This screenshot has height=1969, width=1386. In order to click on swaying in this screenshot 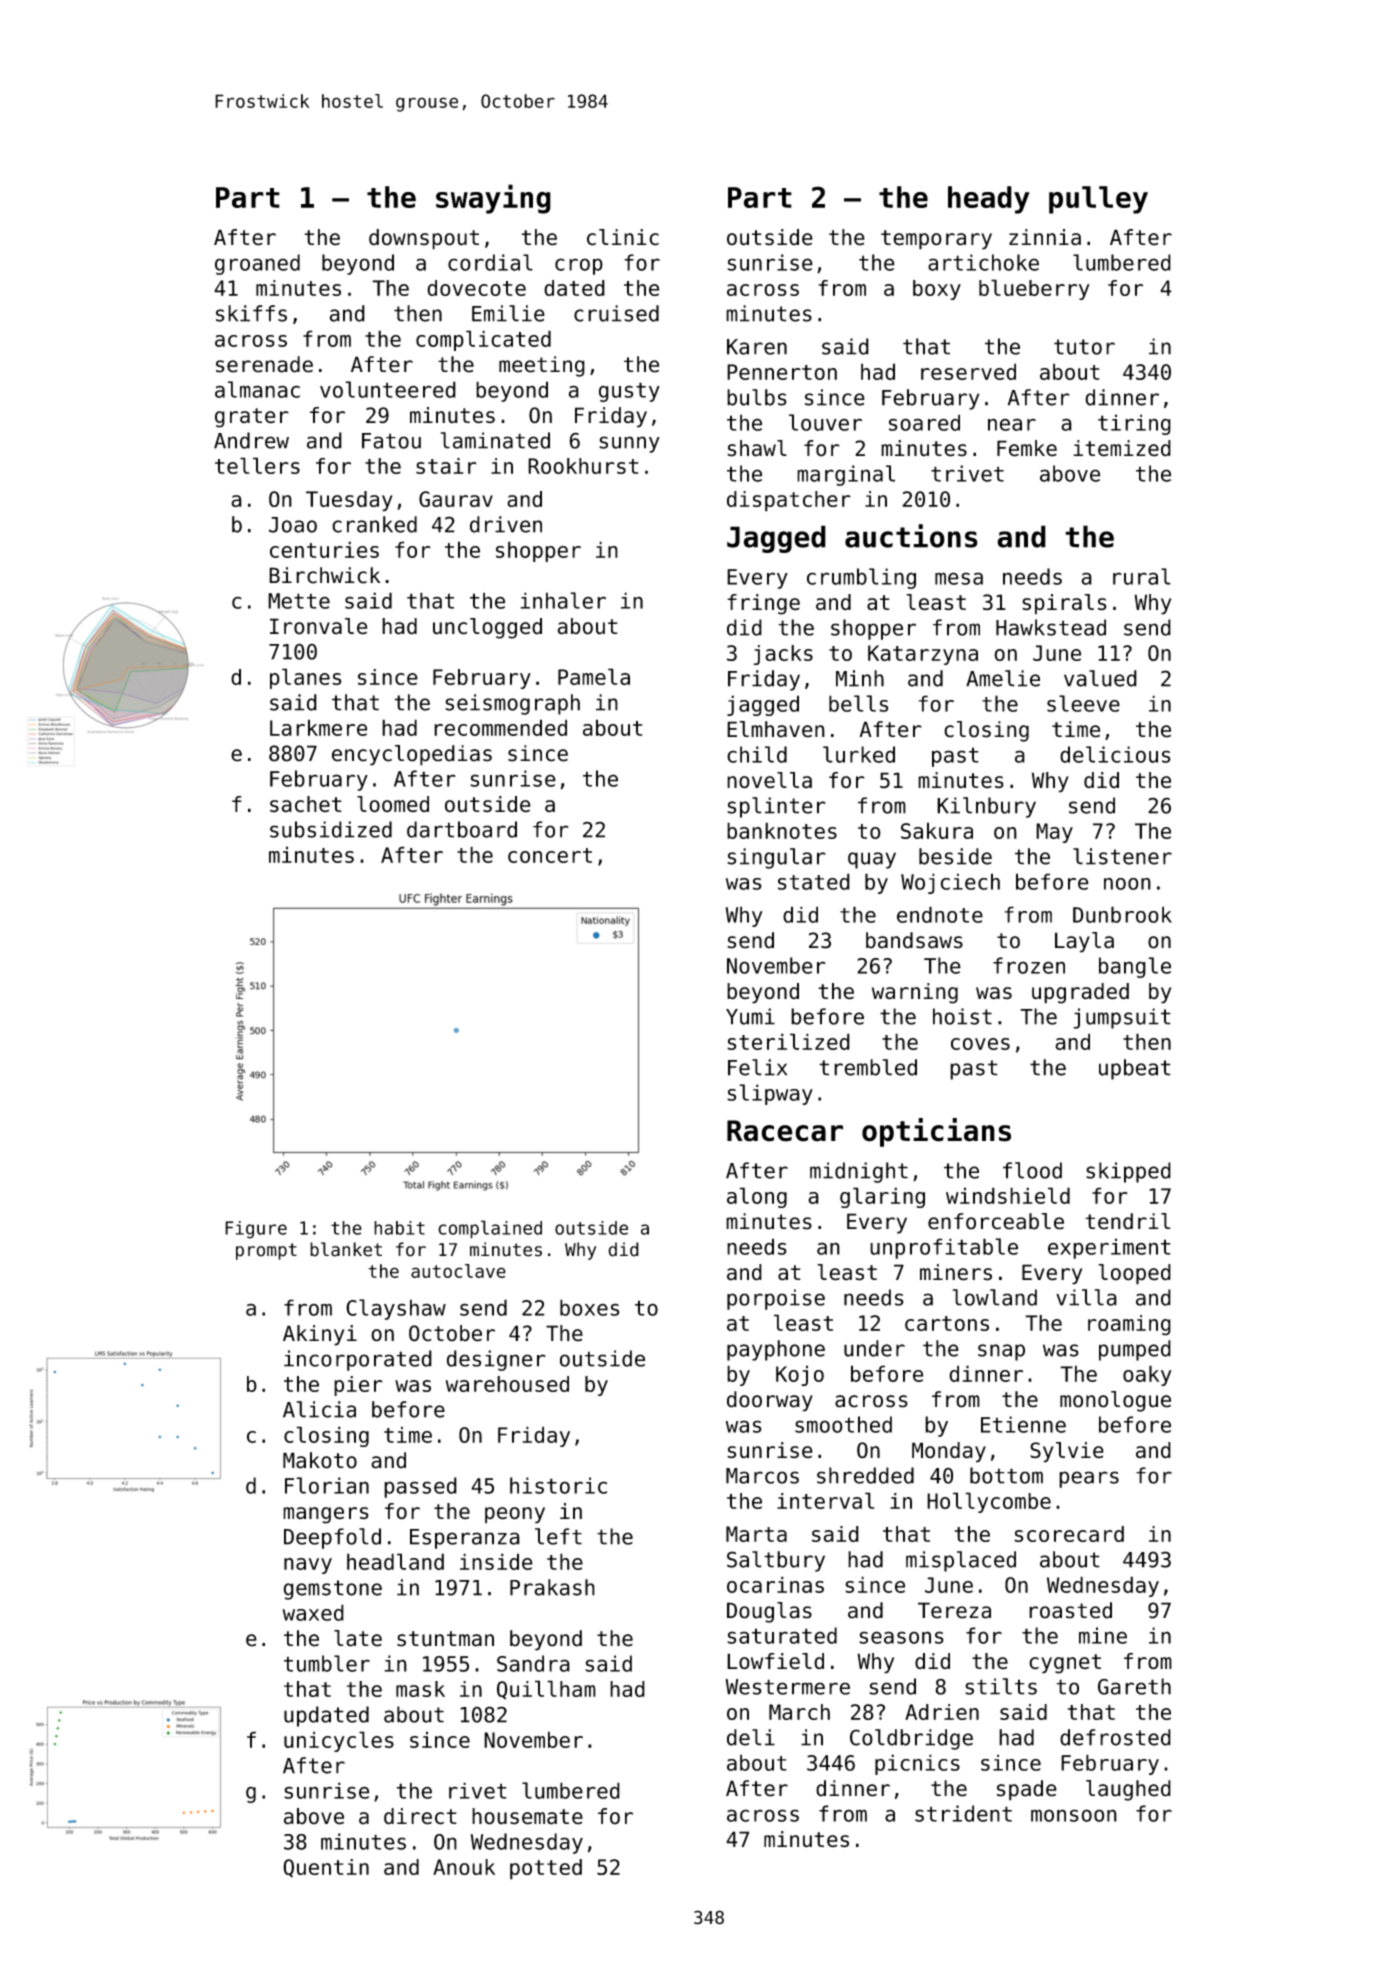, I will do `click(493, 199)`.
